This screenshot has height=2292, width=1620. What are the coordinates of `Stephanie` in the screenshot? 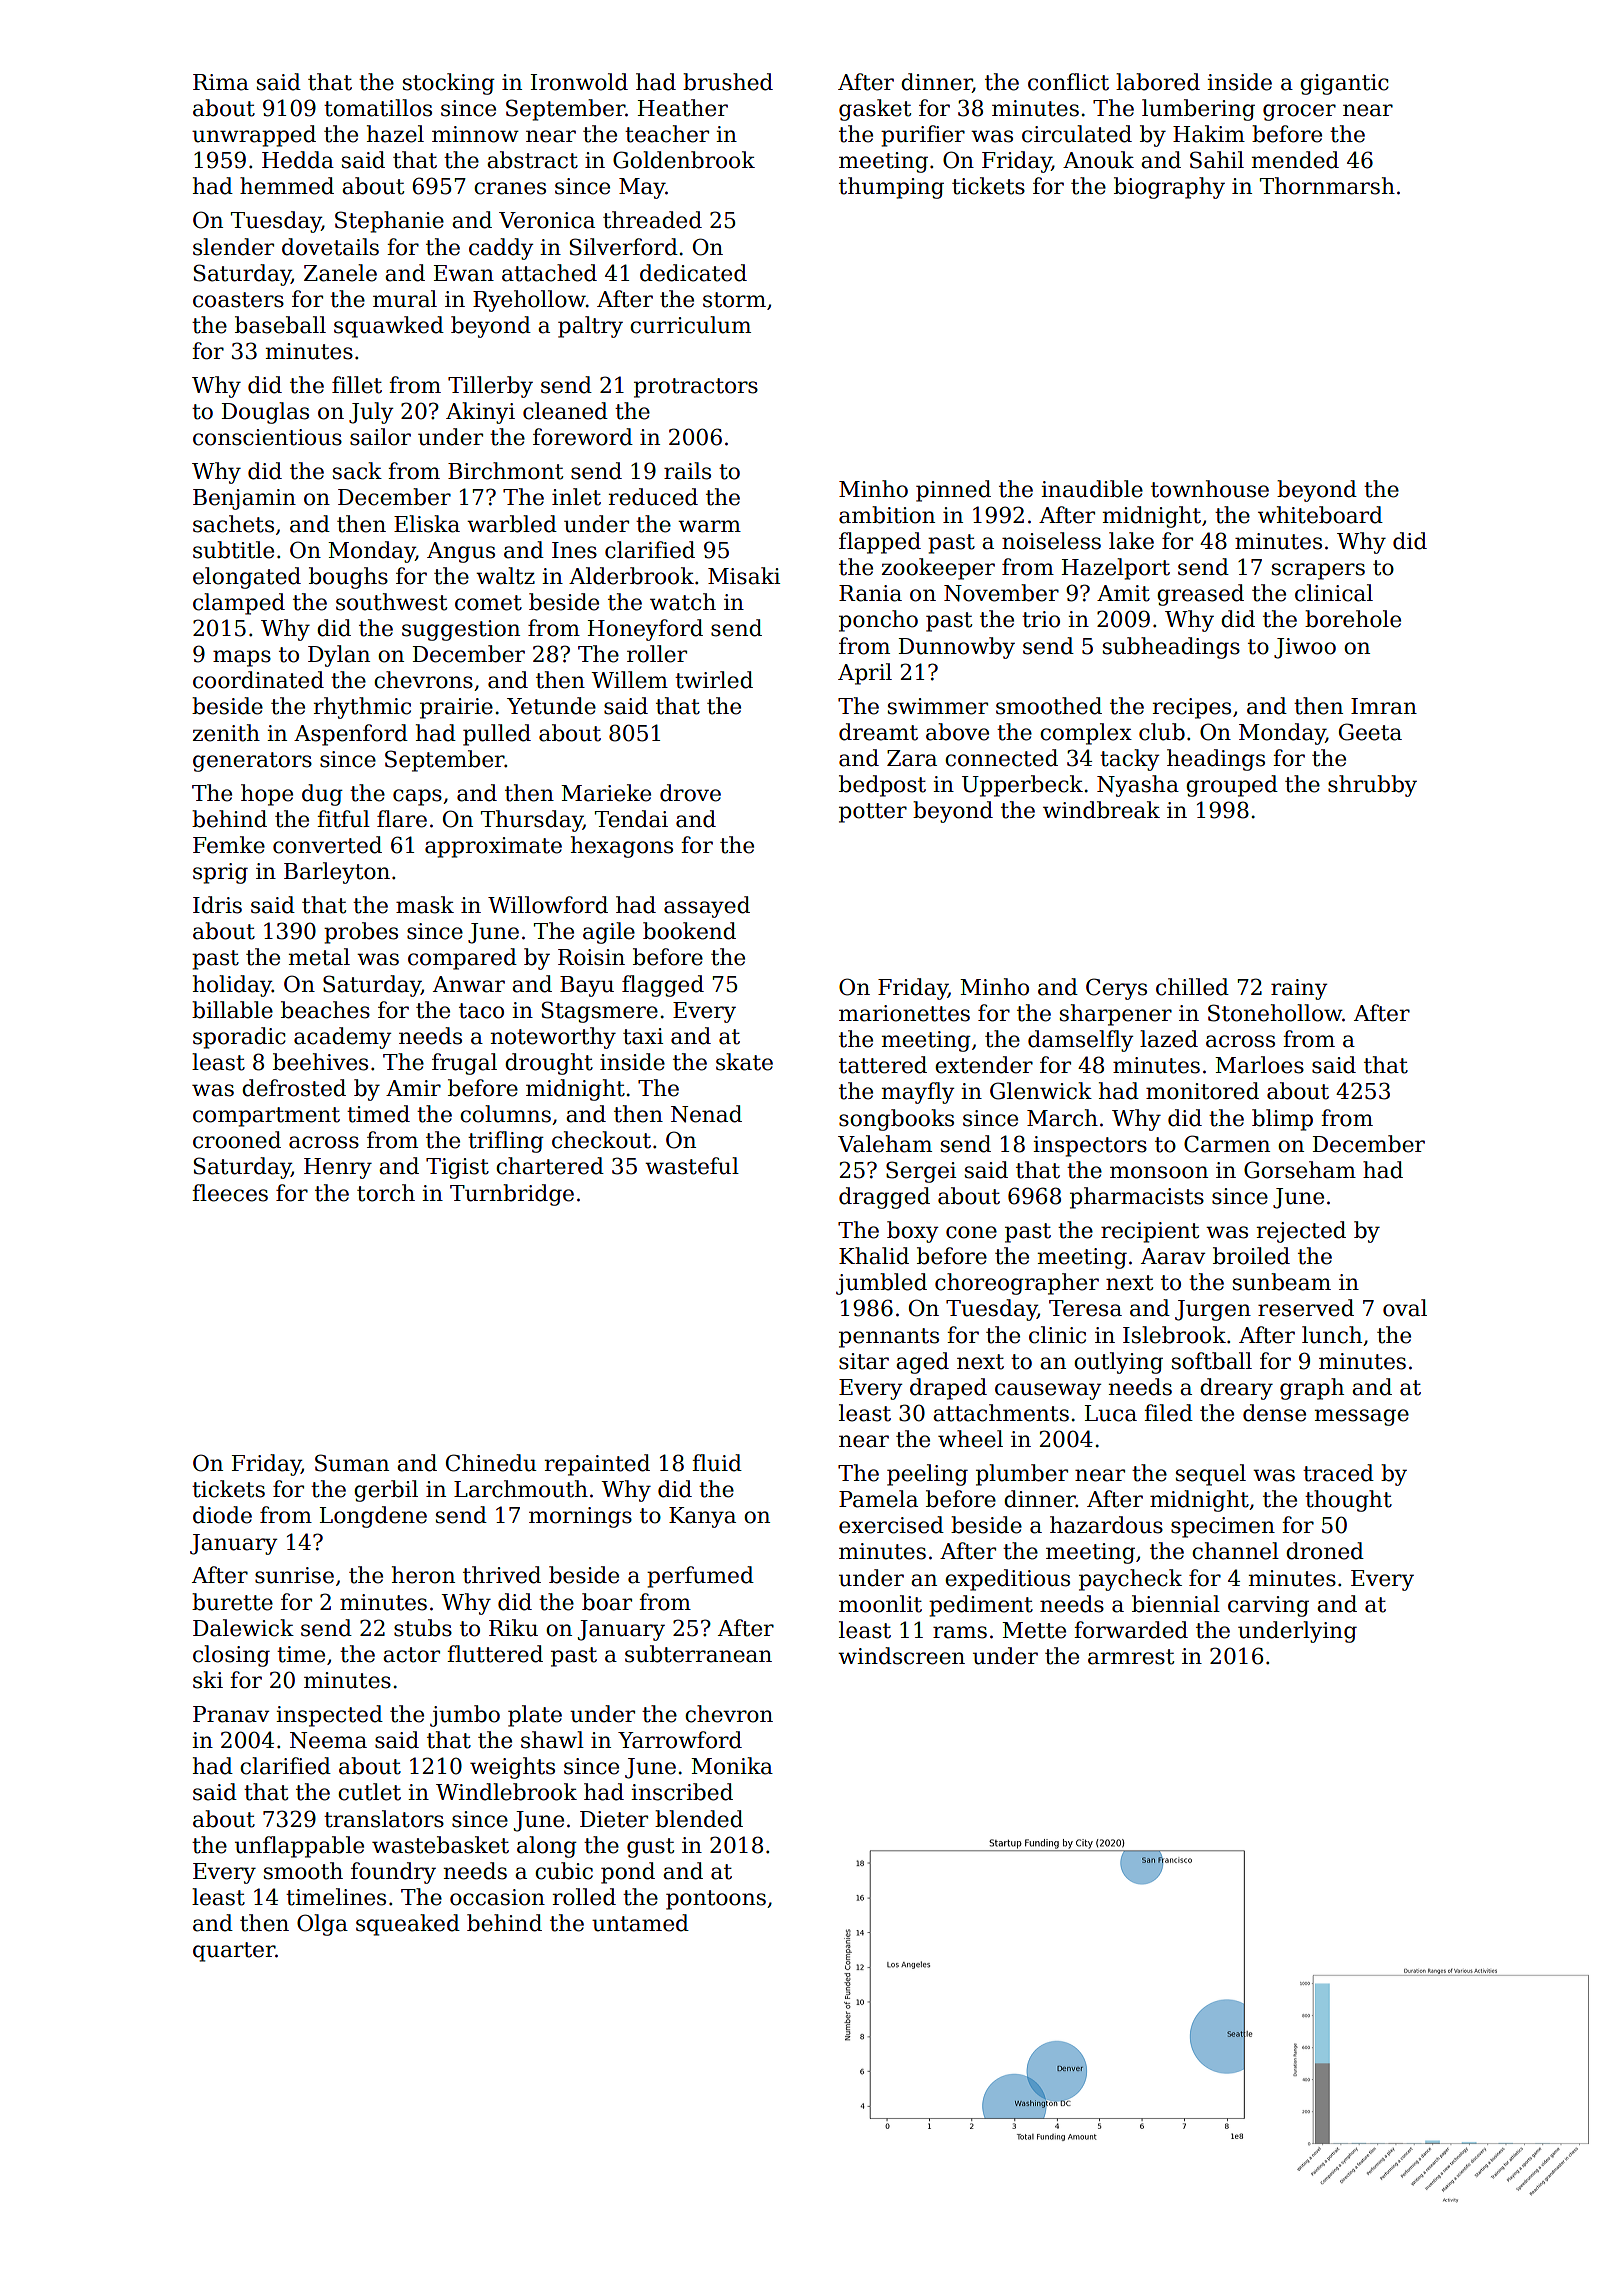 It's located at (389, 222).
